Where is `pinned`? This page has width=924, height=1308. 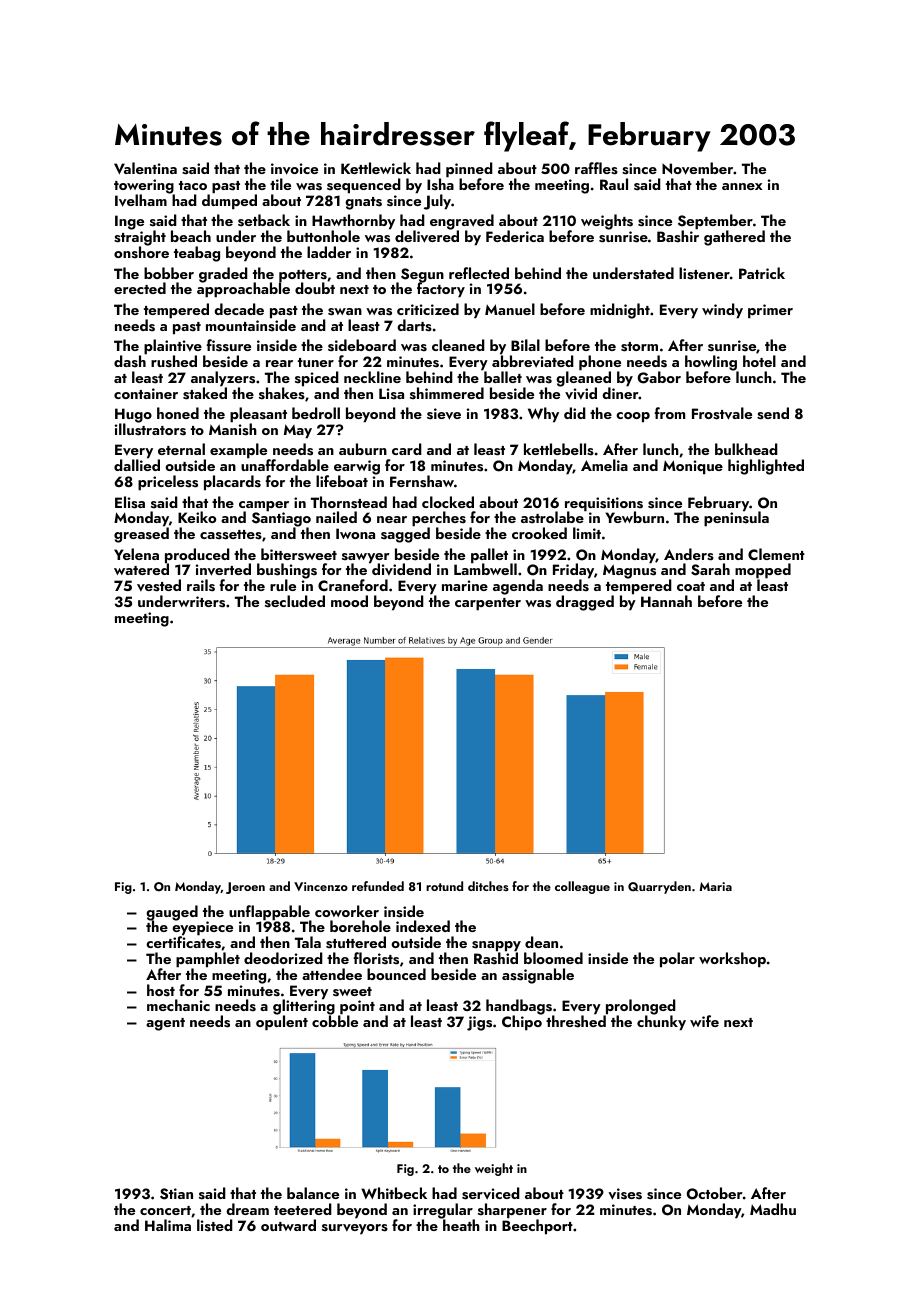
pinned is located at coordinates (469, 170).
